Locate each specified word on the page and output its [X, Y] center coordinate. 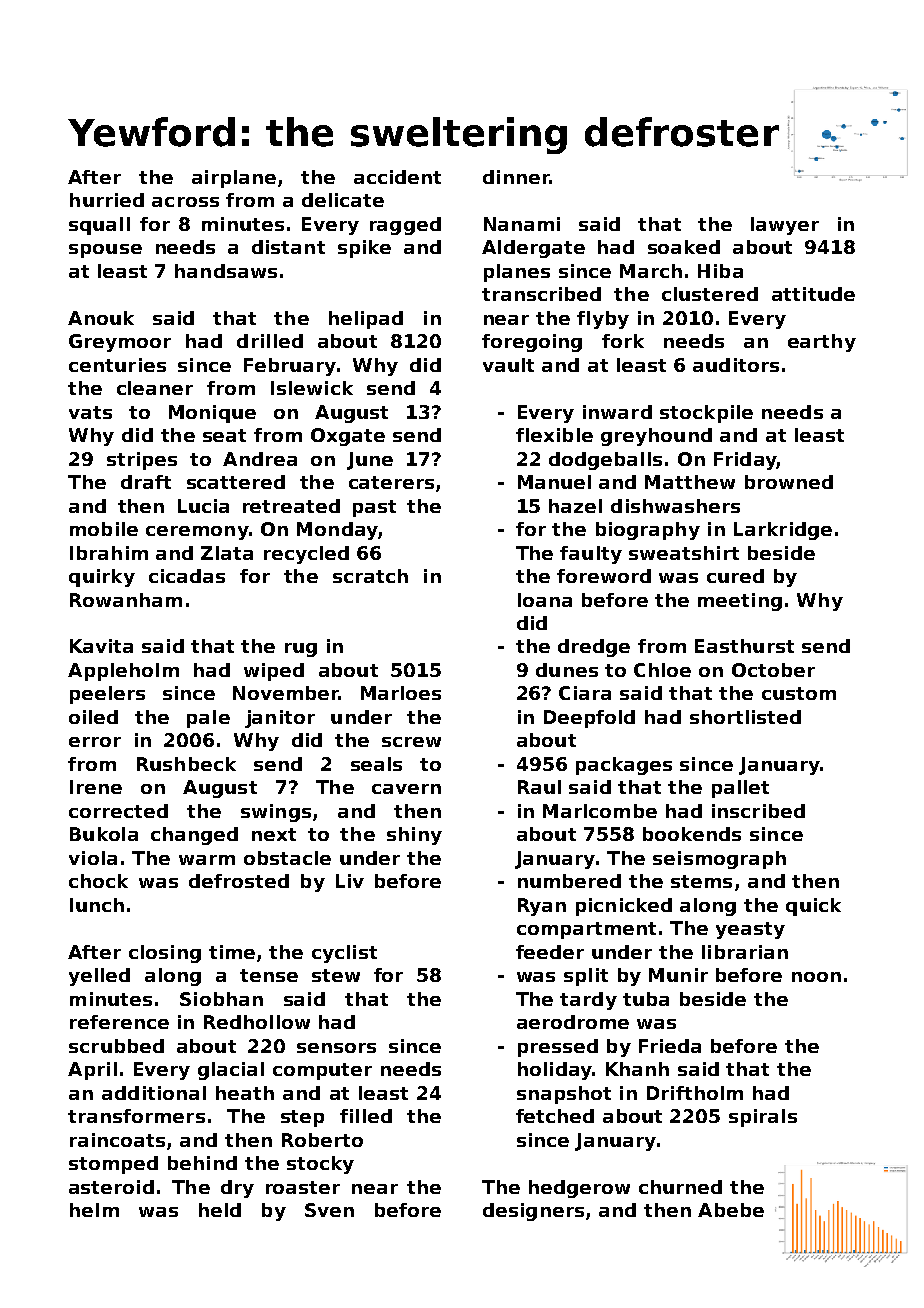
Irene [96, 787]
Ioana [545, 600]
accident [397, 177]
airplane [234, 179]
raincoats [117, 1140]
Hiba [720, 271]
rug [301, 650]
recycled [306, 555]
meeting [740, 602]
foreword [604, 576]
